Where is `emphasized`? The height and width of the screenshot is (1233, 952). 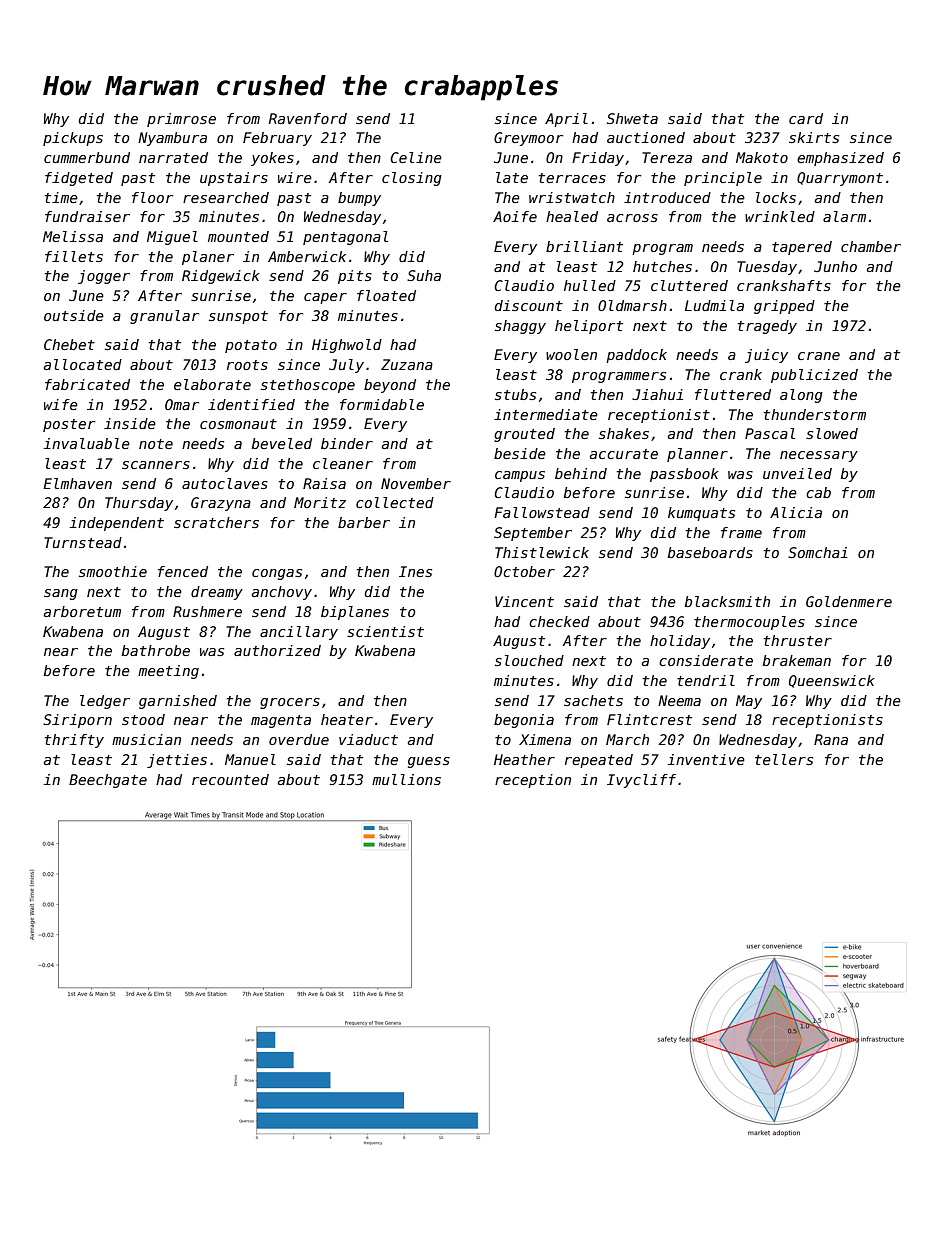
emphasized is located at coordinates (840, 159).
